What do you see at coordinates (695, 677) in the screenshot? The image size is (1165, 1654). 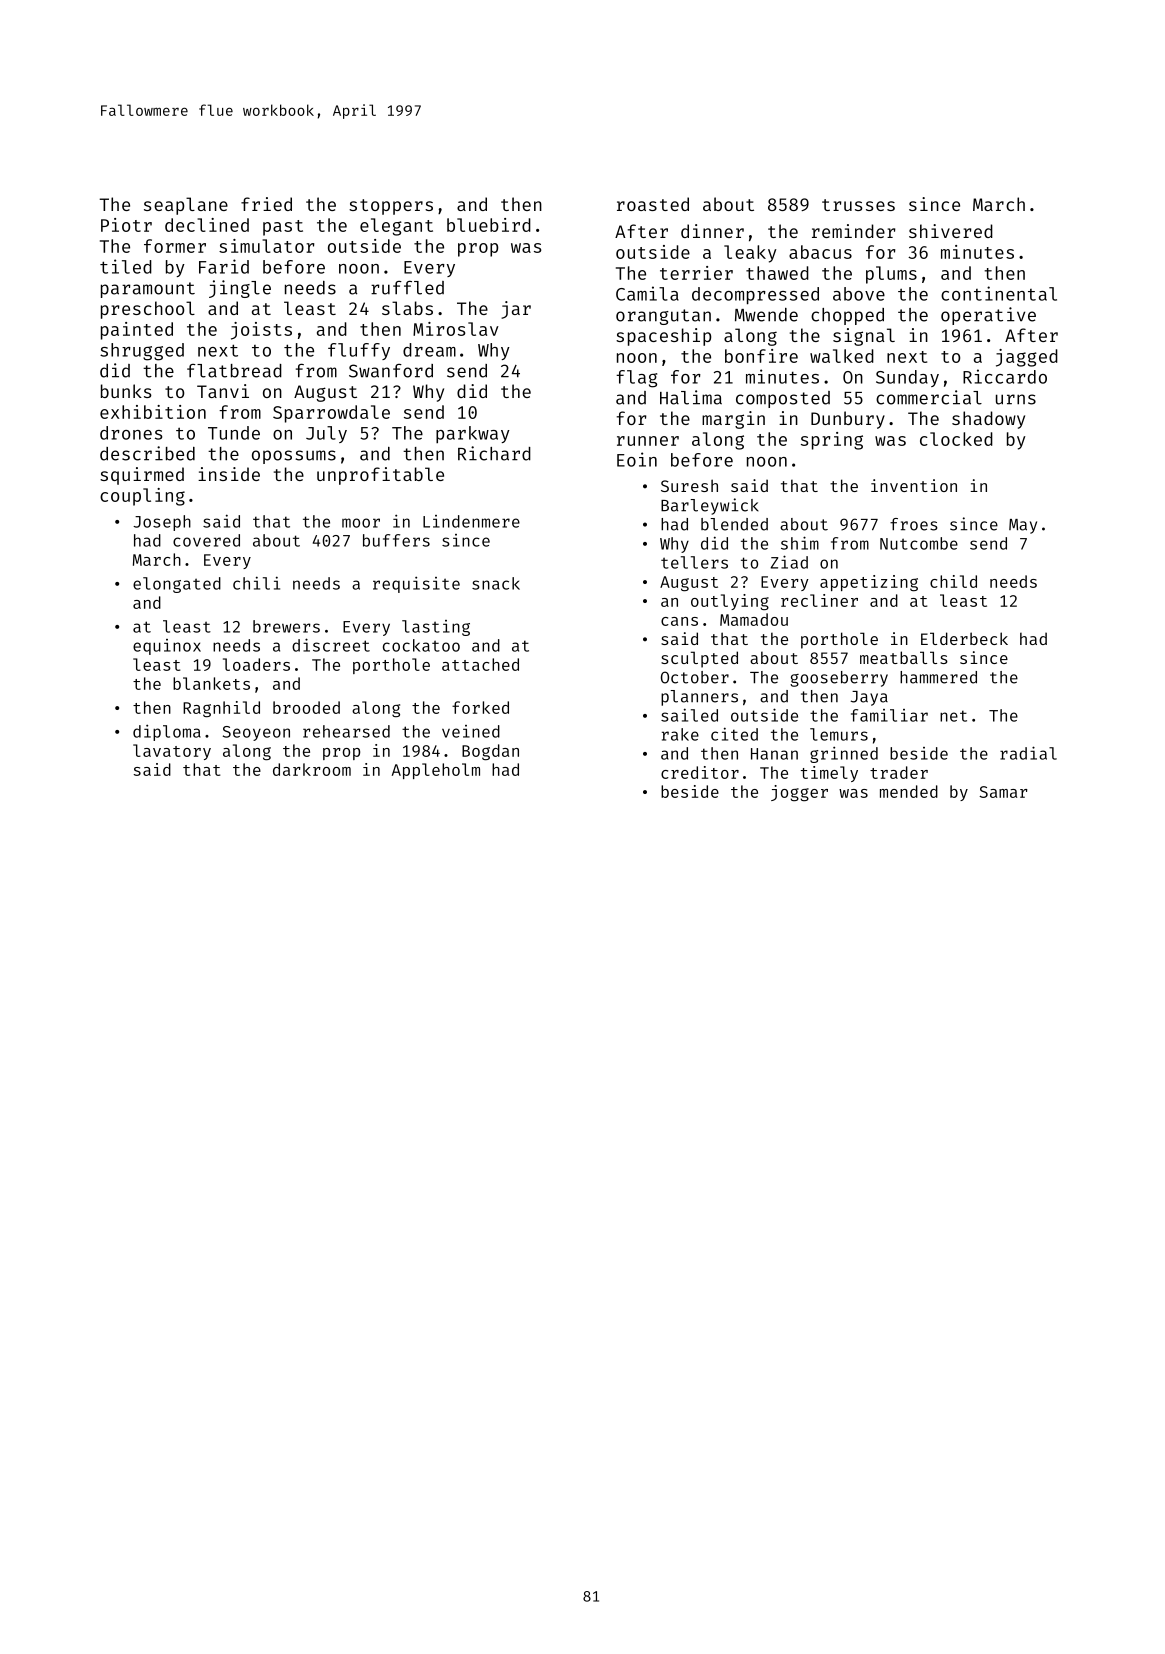 I see `October` at bounding box center [695, 677].
